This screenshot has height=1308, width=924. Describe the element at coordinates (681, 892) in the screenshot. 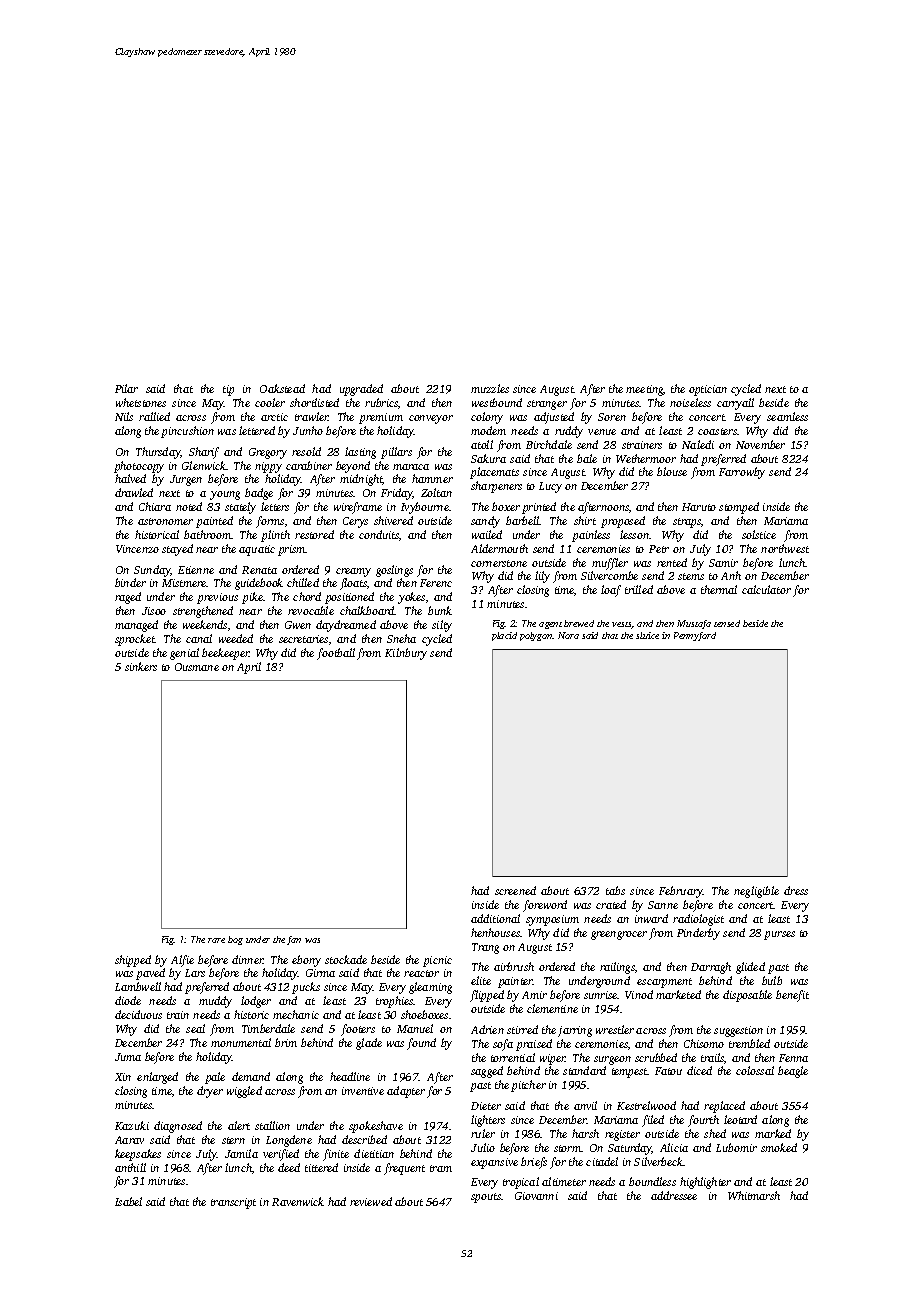

I see `February` at that location.
